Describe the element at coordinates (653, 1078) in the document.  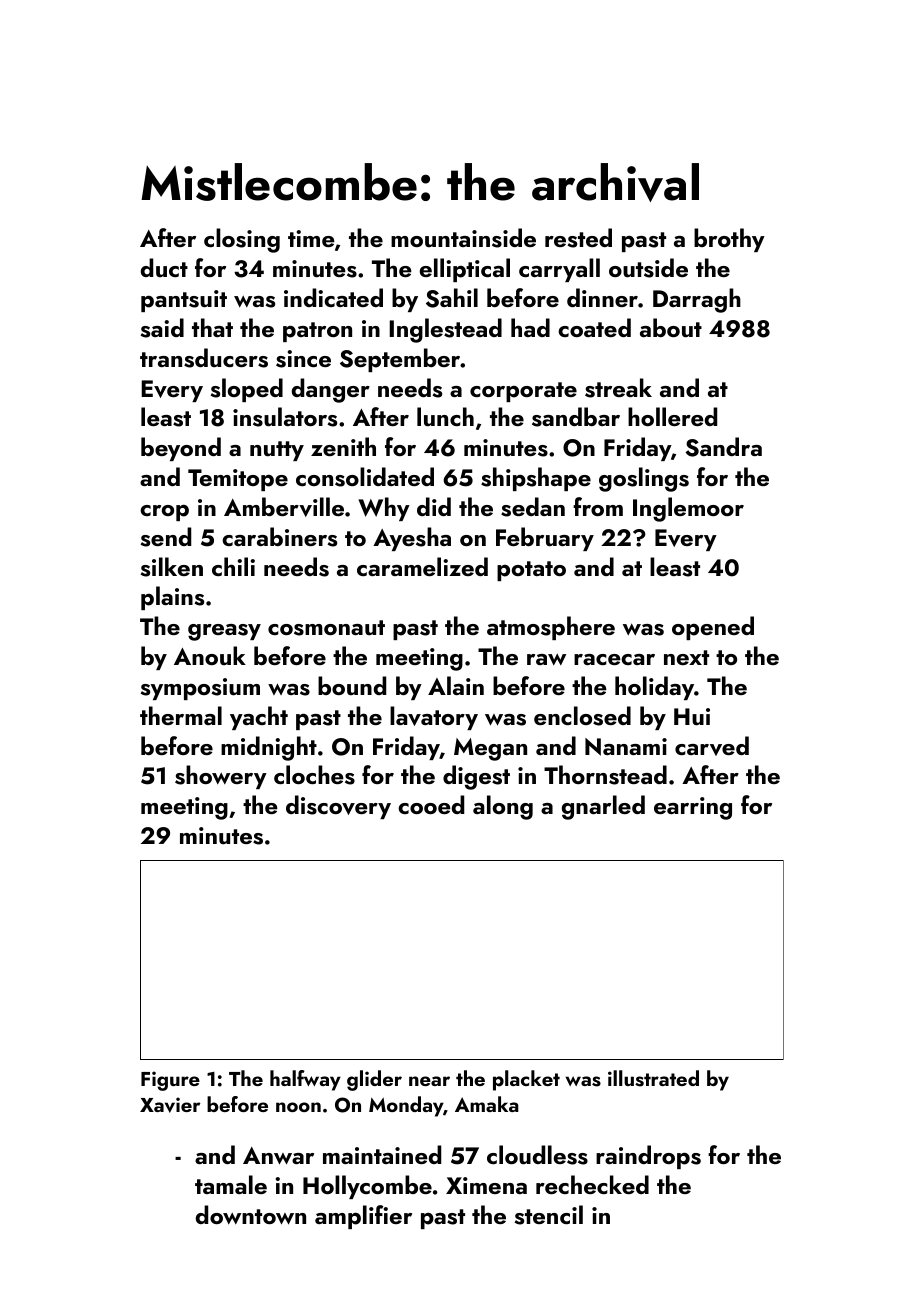
I see `illustrated` at that location.
